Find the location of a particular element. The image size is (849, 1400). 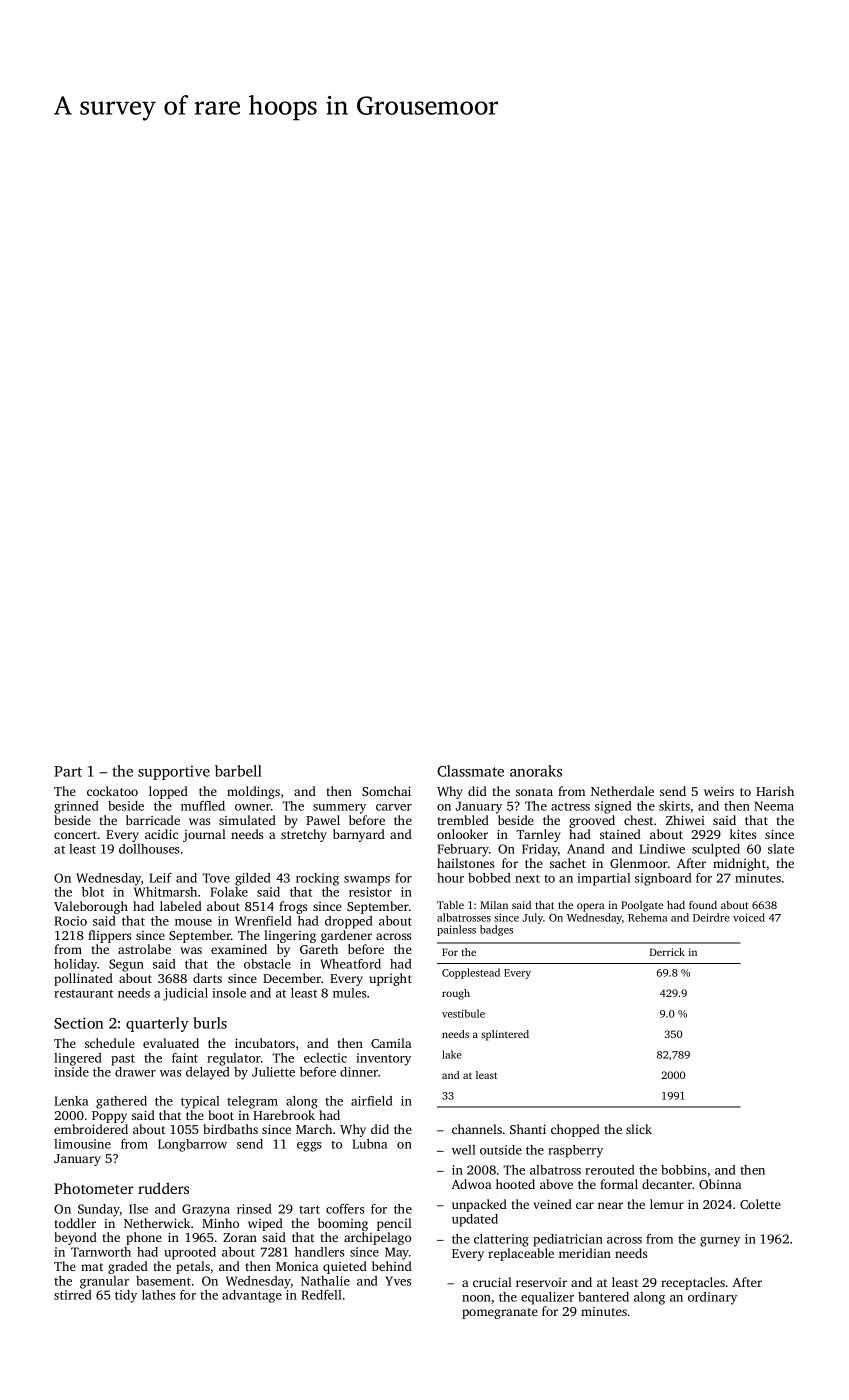

weirs is located at coordinates (719, 791).
